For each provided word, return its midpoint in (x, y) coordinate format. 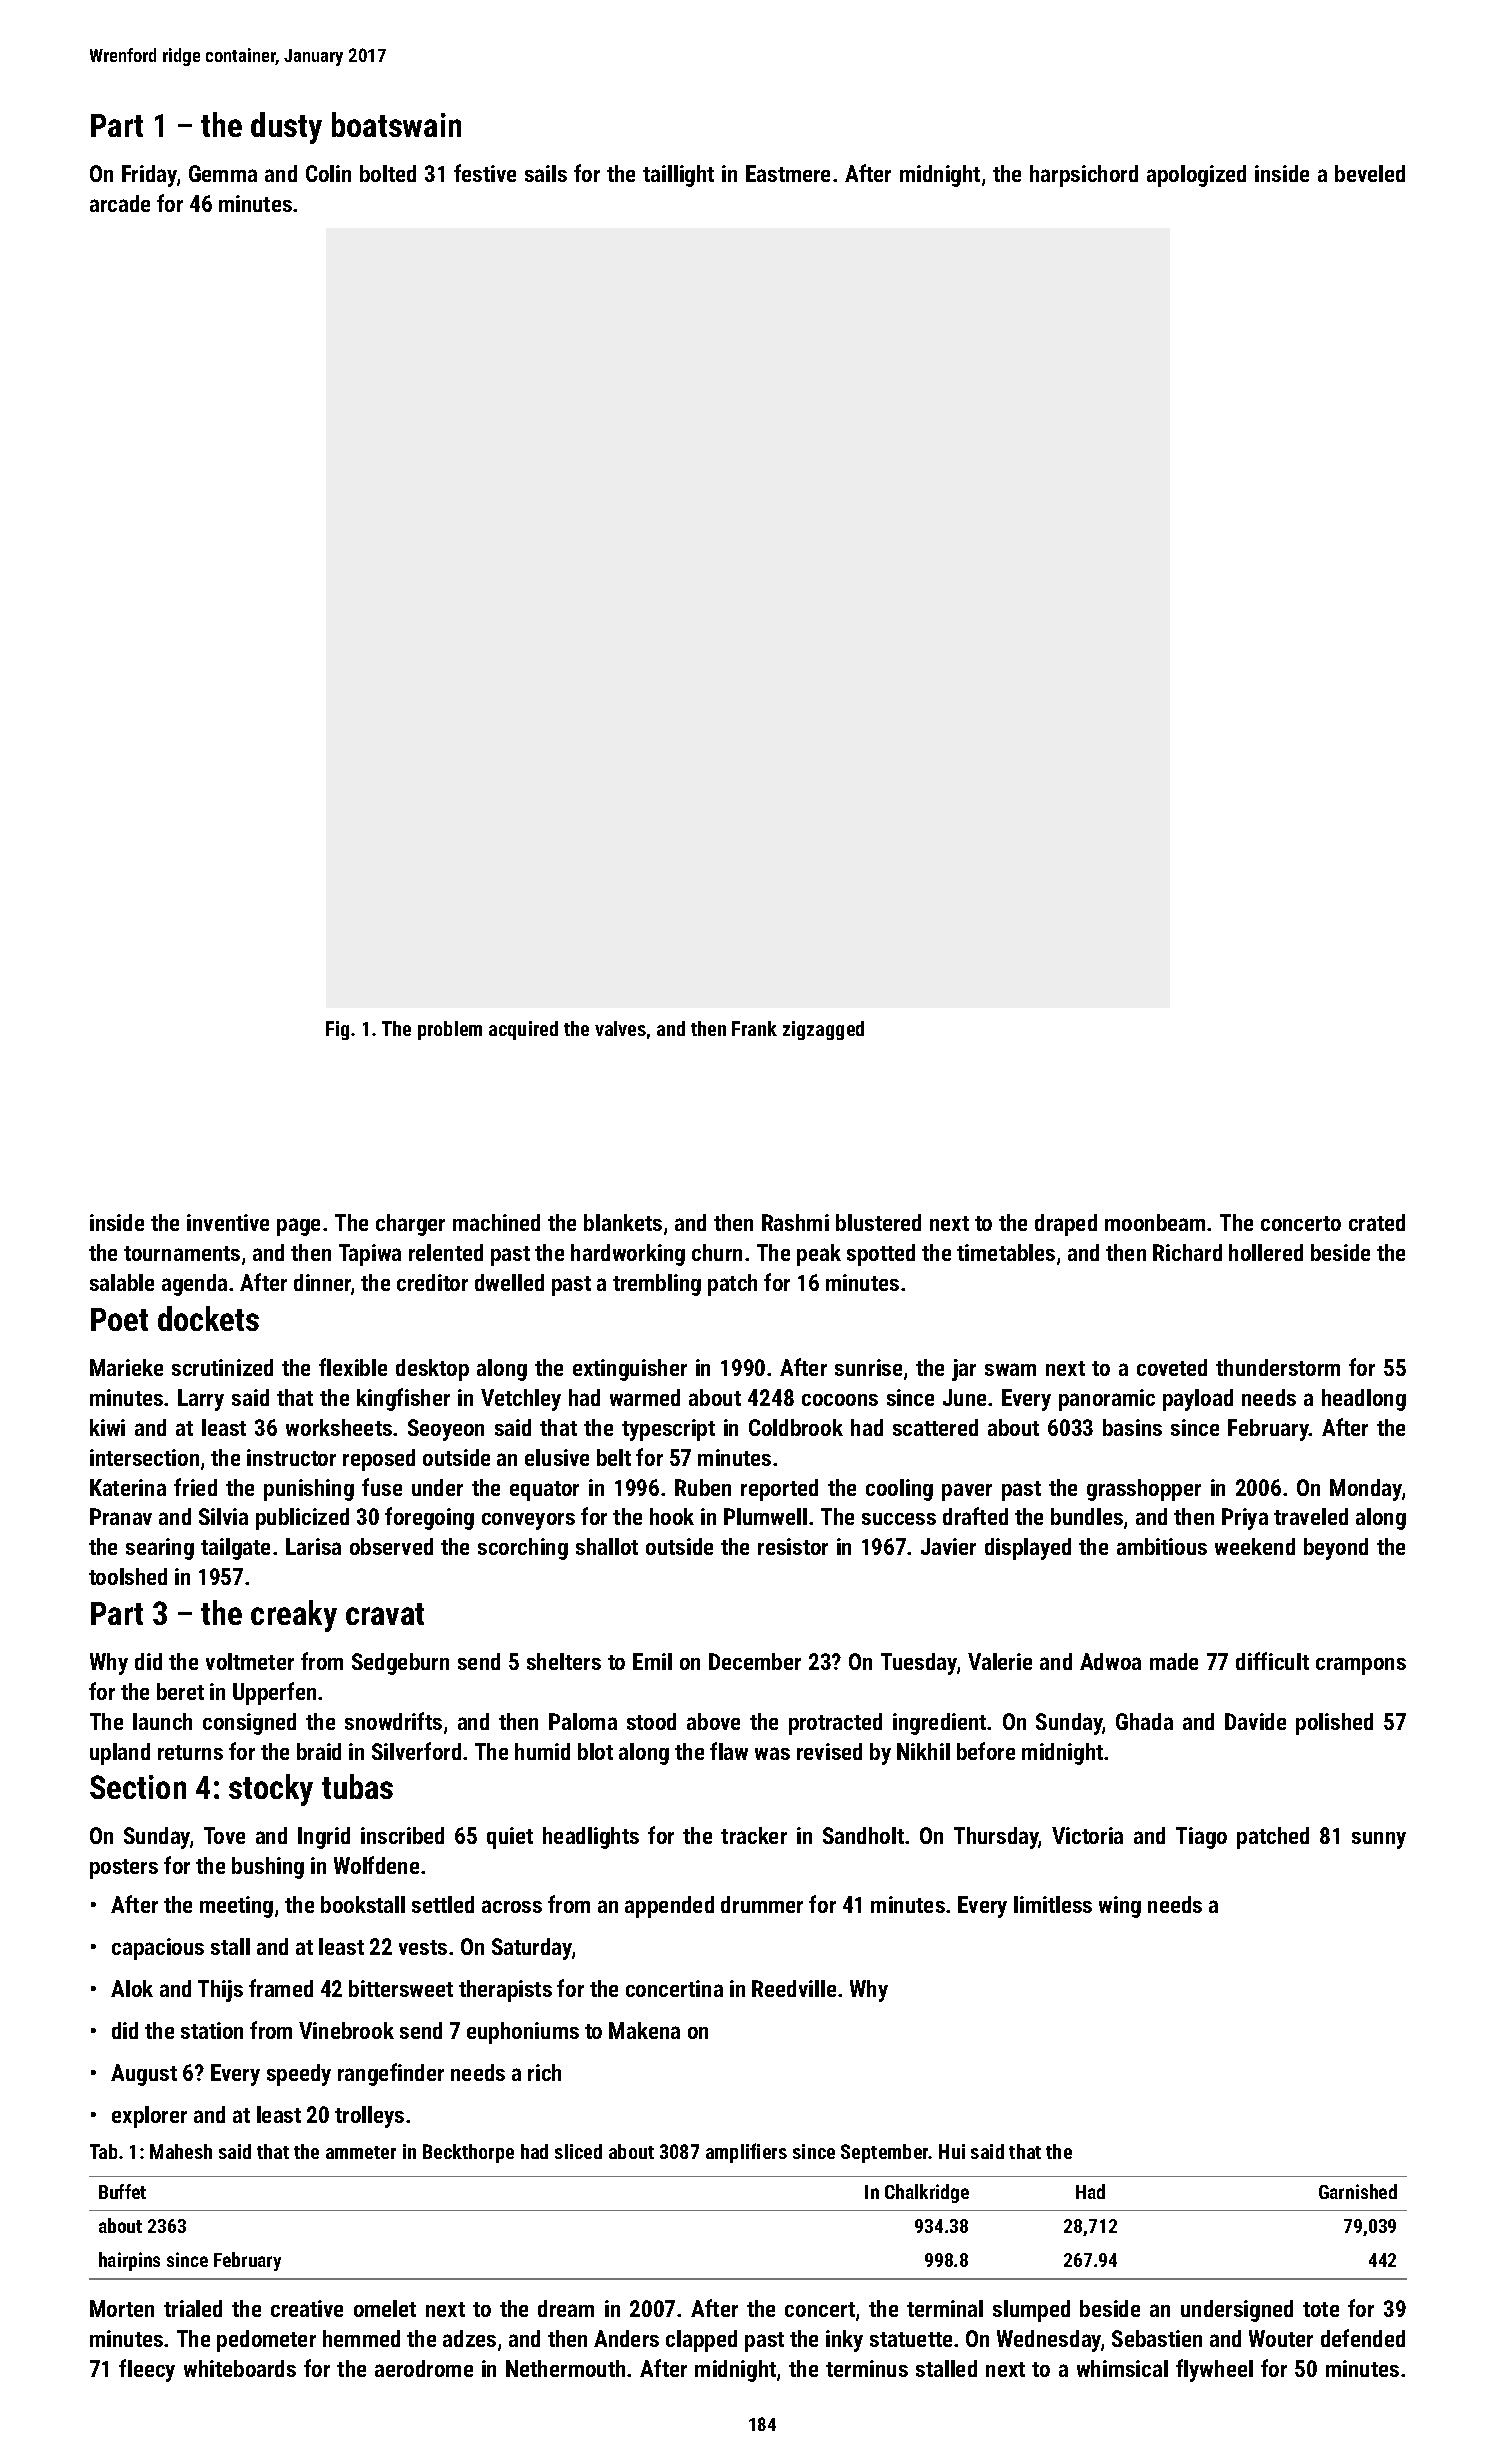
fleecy (147, 2370)
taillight (678, 176)
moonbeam (1155, 1222)
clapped (701, 2341)
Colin (328, 173)
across (512, 1906)
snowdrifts (393, 1721)
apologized (1196, 176)
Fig (337, 1030)
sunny (1379, 1840)
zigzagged (823, 1030)
